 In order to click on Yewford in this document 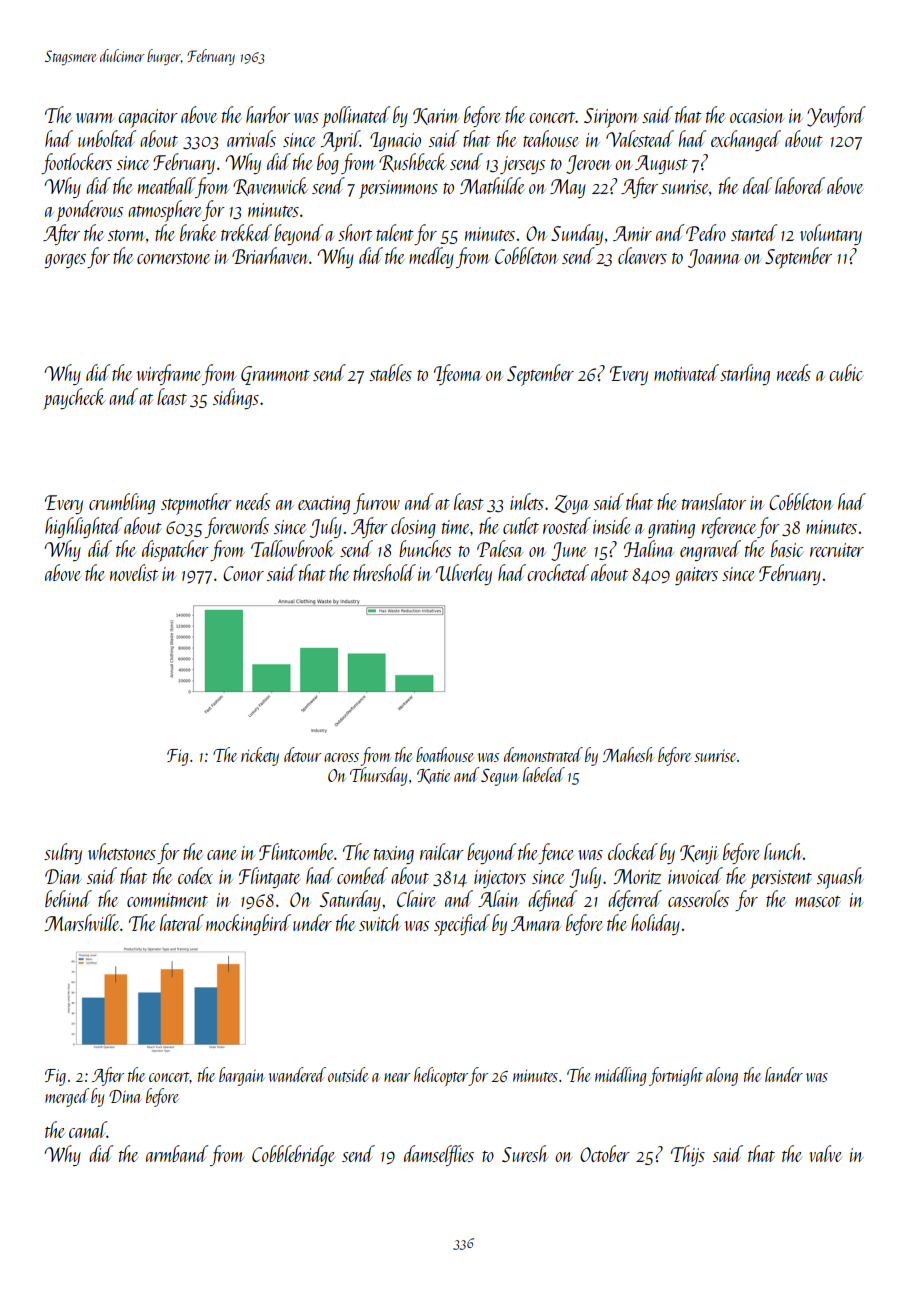, I will do `click(836, 116)`.
